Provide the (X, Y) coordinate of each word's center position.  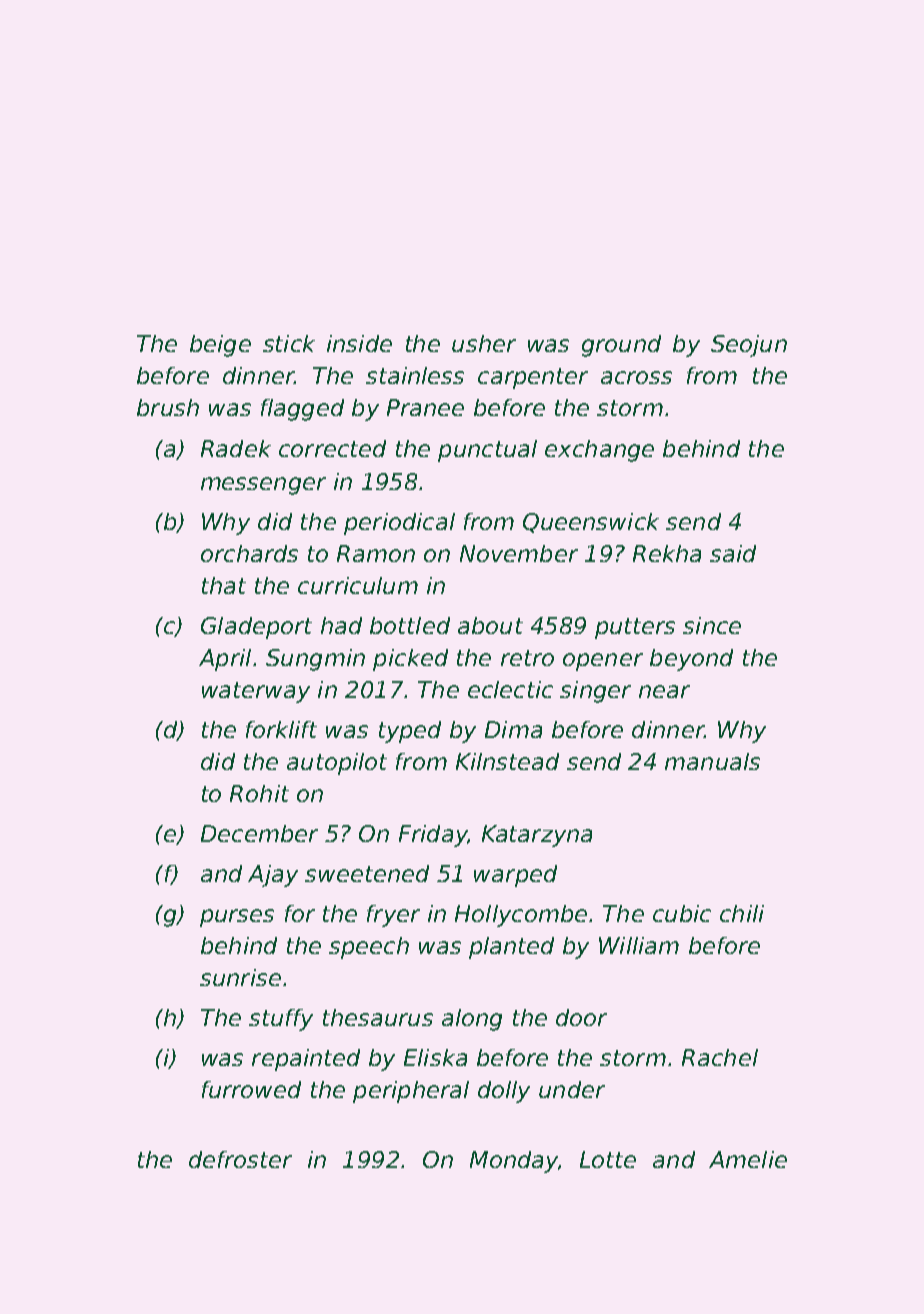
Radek (236, 448)
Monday (514, 1162)
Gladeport (256, 628)
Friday (433, 836)
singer (595, 692)
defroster (240, 1159)
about (490, 625)
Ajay (273, 876)
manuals (712, 761)
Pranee (425, 407)
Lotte (608, 1159)
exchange (599, 451)
